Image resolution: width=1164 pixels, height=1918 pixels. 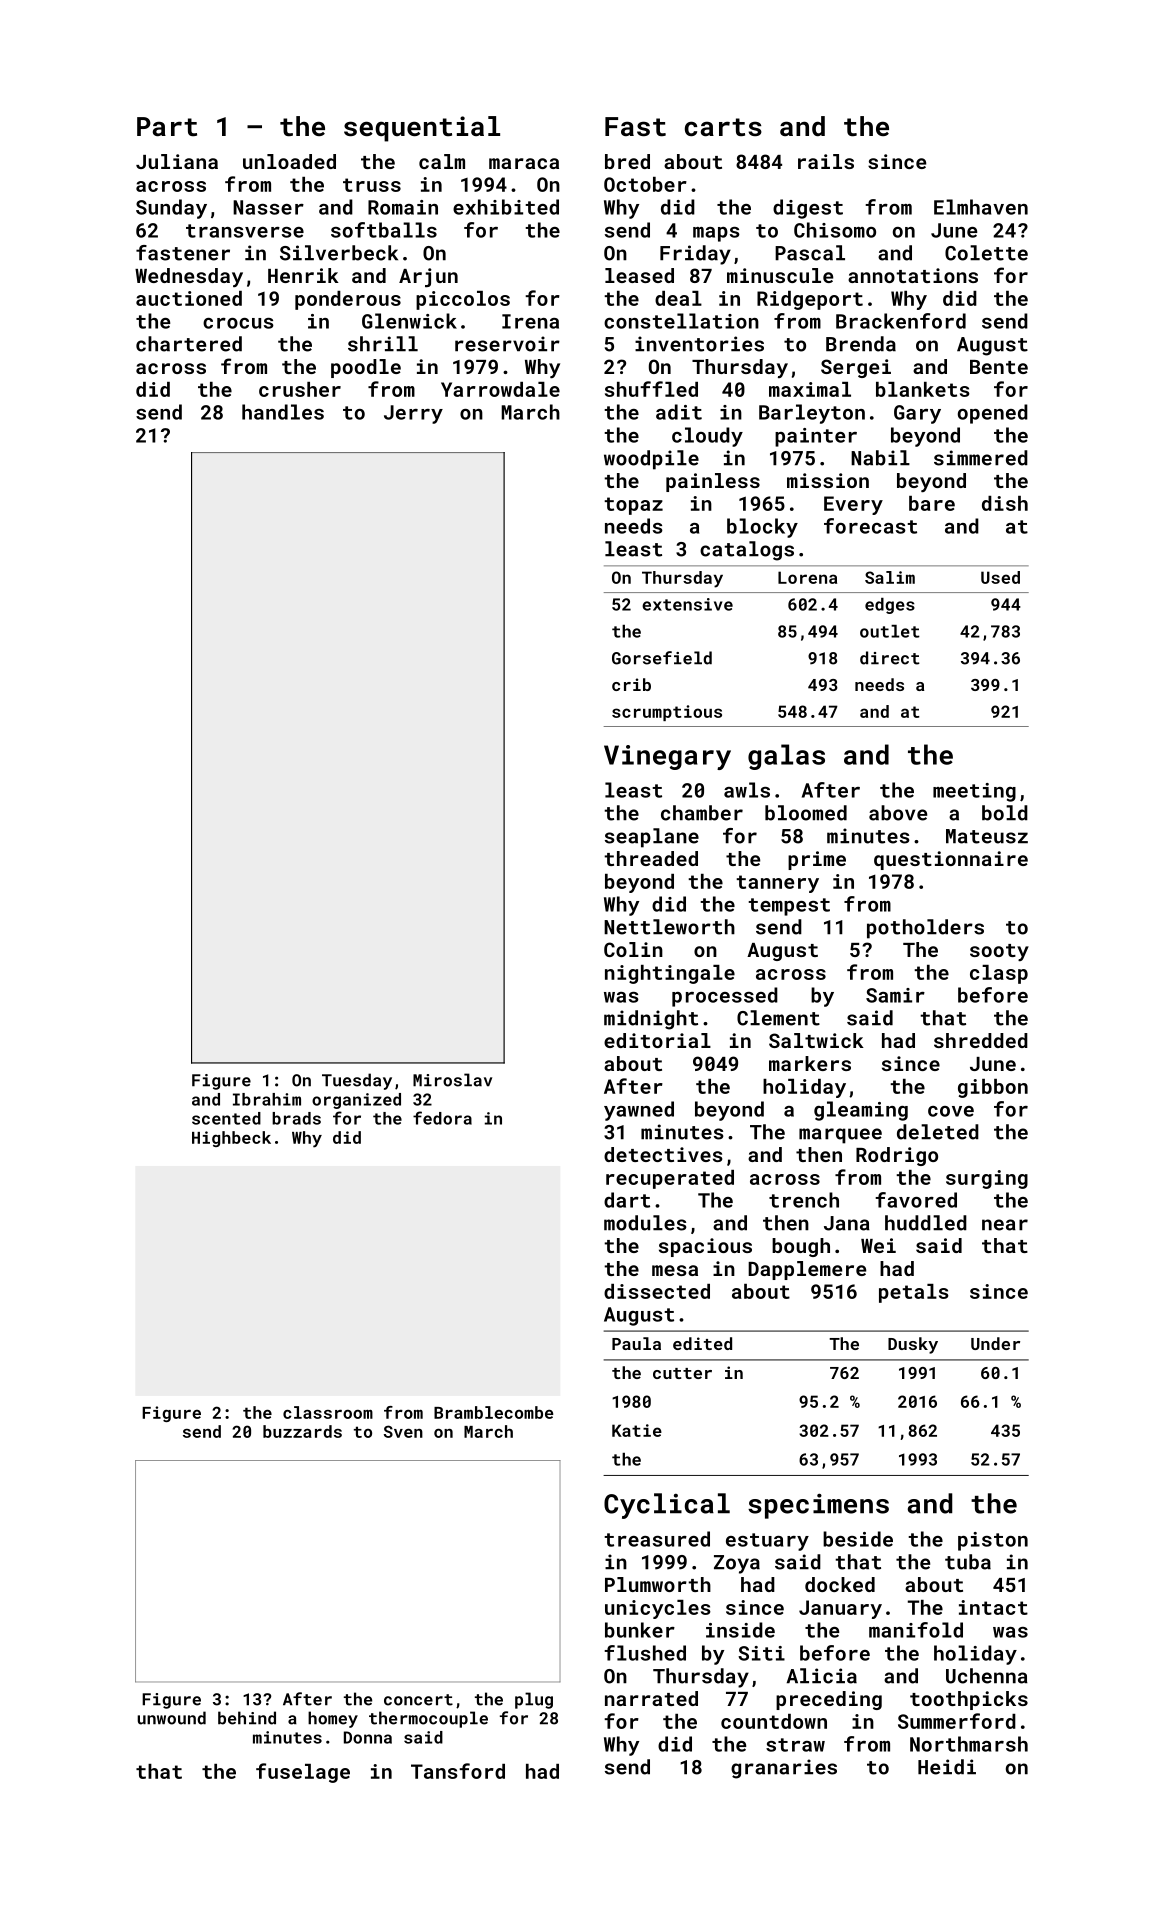 What do you see at coordinates (818, 1506) in the screenshot?
I see `specimens` at bounding box center [818, 1506].
